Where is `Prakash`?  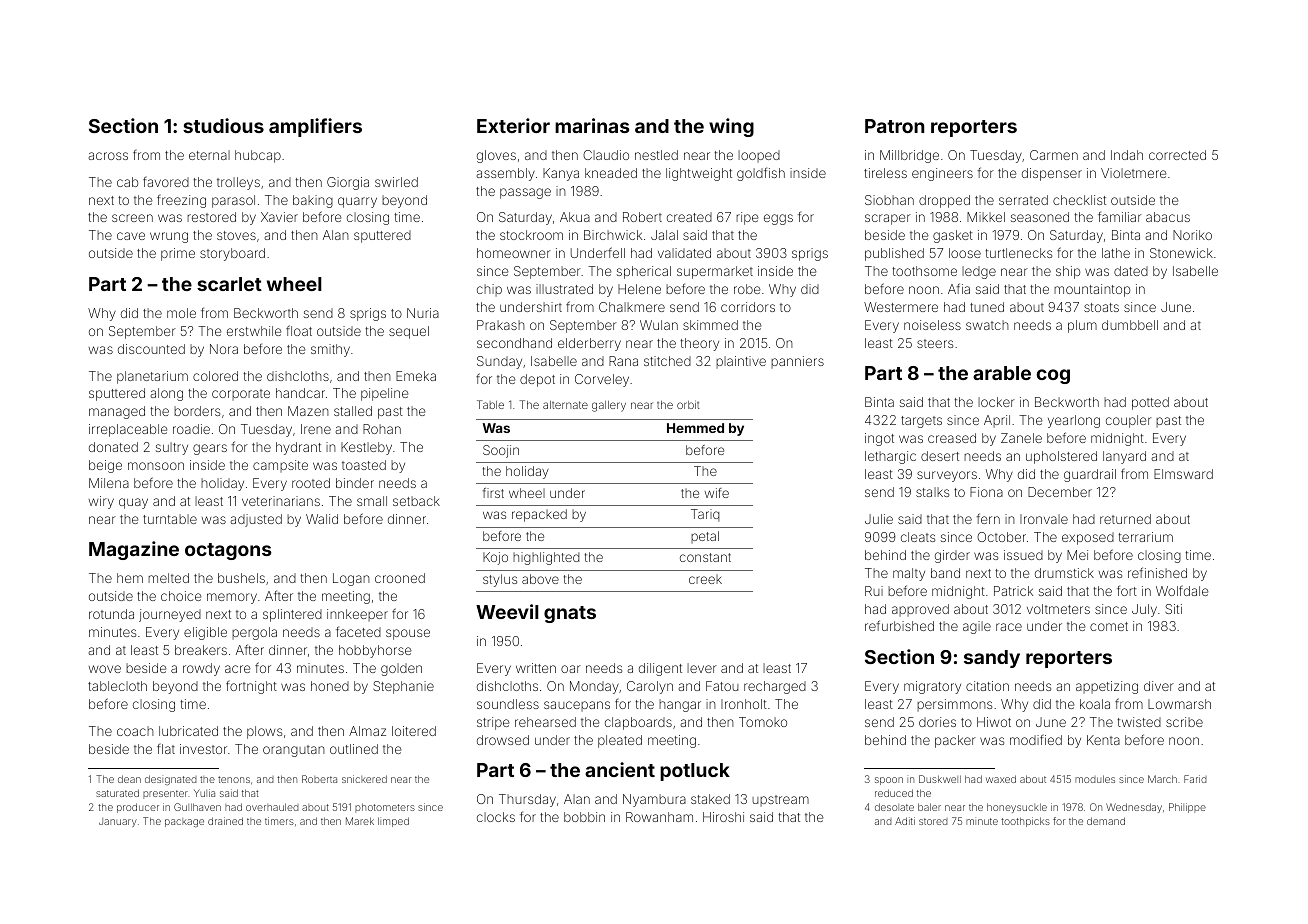
Prakash is located at coordinates (501, 325).
